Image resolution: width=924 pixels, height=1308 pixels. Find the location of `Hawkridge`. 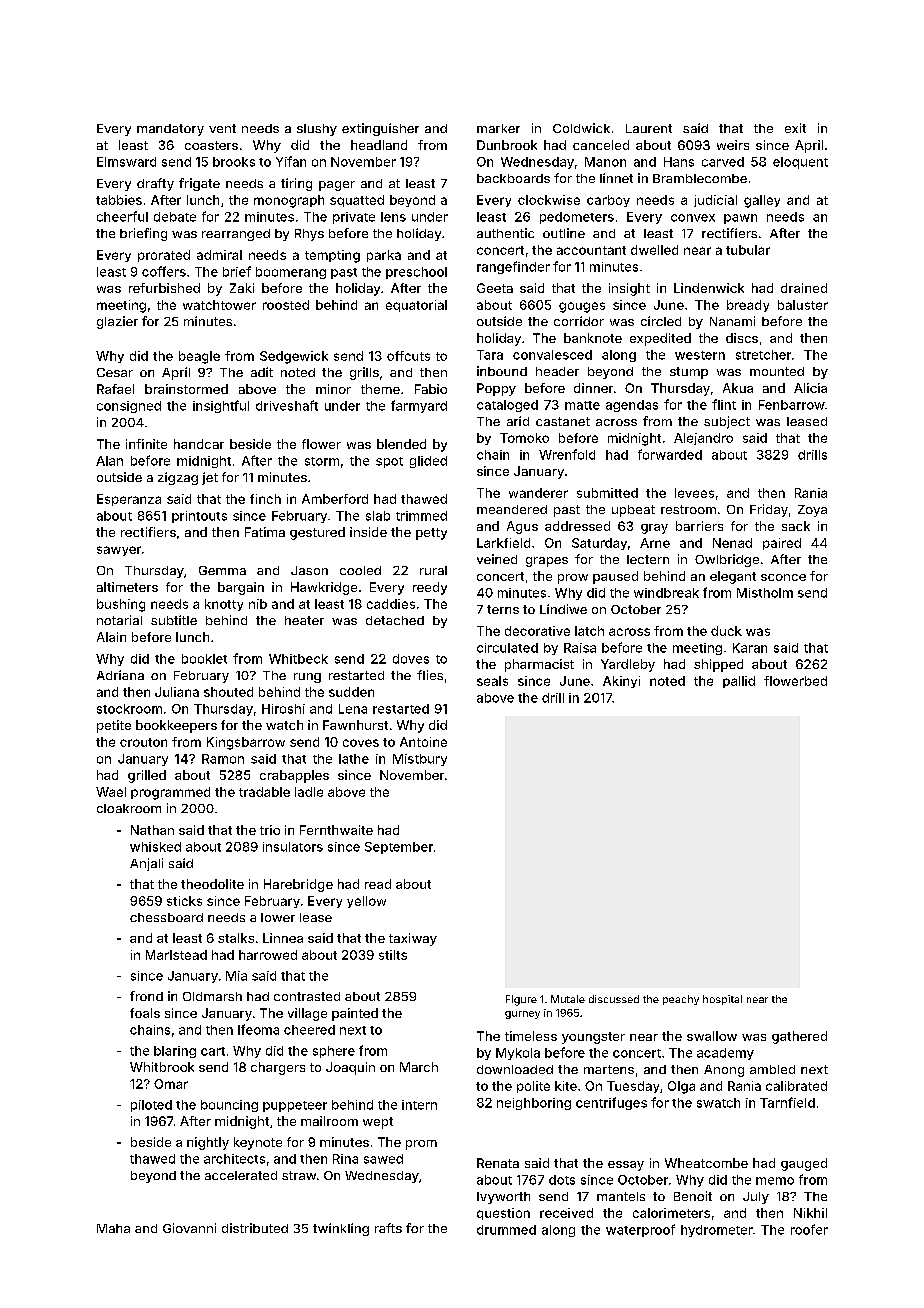

Hawkridge is located at coordinates (324, 588).
